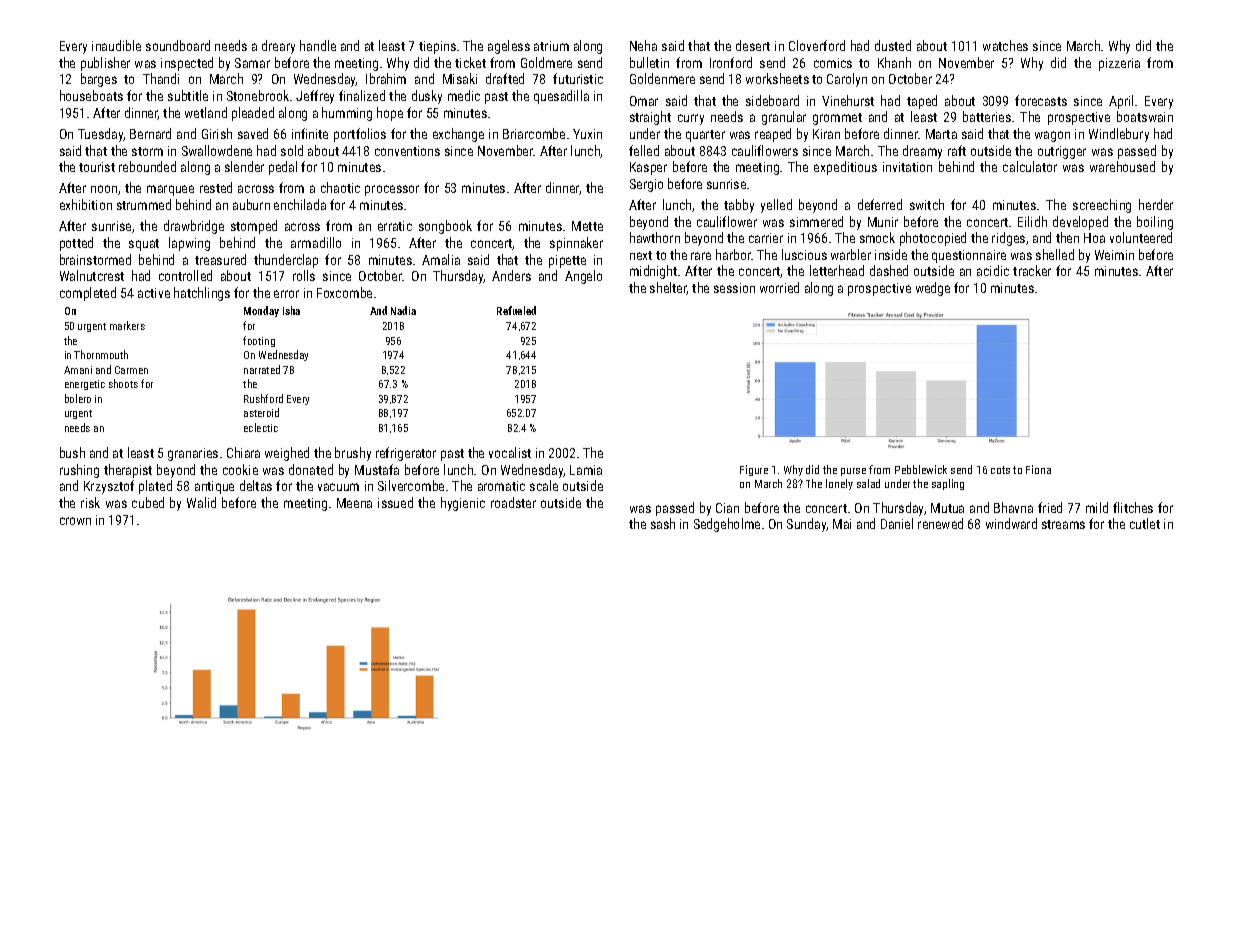 The image size is (1233, 952). What do you see at coordinates (116, 45) in the image?
I see `inaudible` at bounding box center [116, 45].
